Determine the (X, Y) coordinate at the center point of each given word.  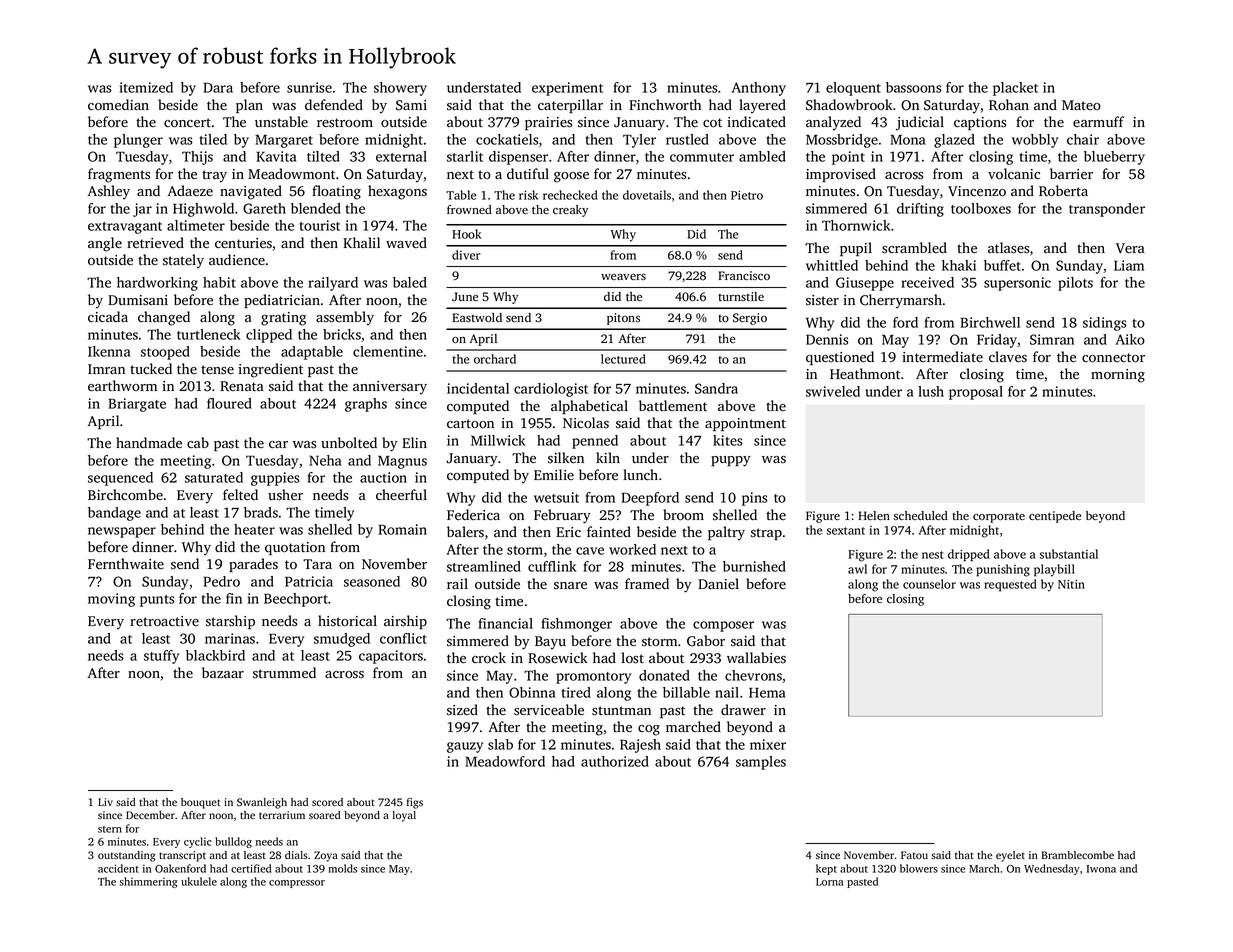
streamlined (484, 566)
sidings (1104, 324)
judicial (920, 123)
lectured (623, 359)
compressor (297, 884)
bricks (342, 334)
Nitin (1071, 584)
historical (347, 621)
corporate (999, 518)
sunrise (309, 87)
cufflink (552, 566)
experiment (567, 89)
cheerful (401, 494)
